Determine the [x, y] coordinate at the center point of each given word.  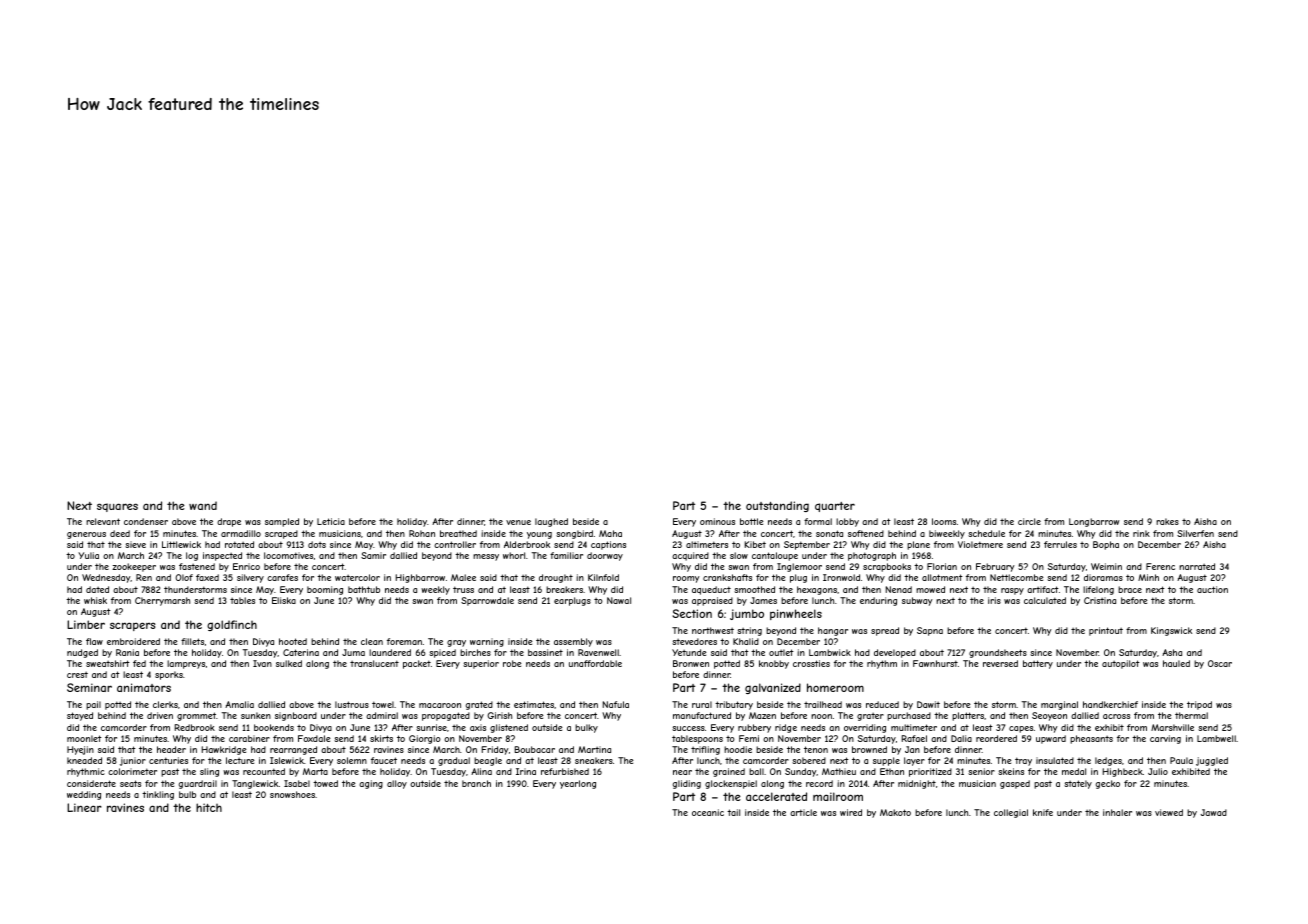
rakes [1167, 521]
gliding [687, 784]
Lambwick [830, 652]
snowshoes [292, 794]
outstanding [777, 506]
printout [1106, 631]
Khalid [746, 641]
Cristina [1100, 600]
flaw [94, 641]
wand [203, 505]
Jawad [1214, 812]
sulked [289, 663]
